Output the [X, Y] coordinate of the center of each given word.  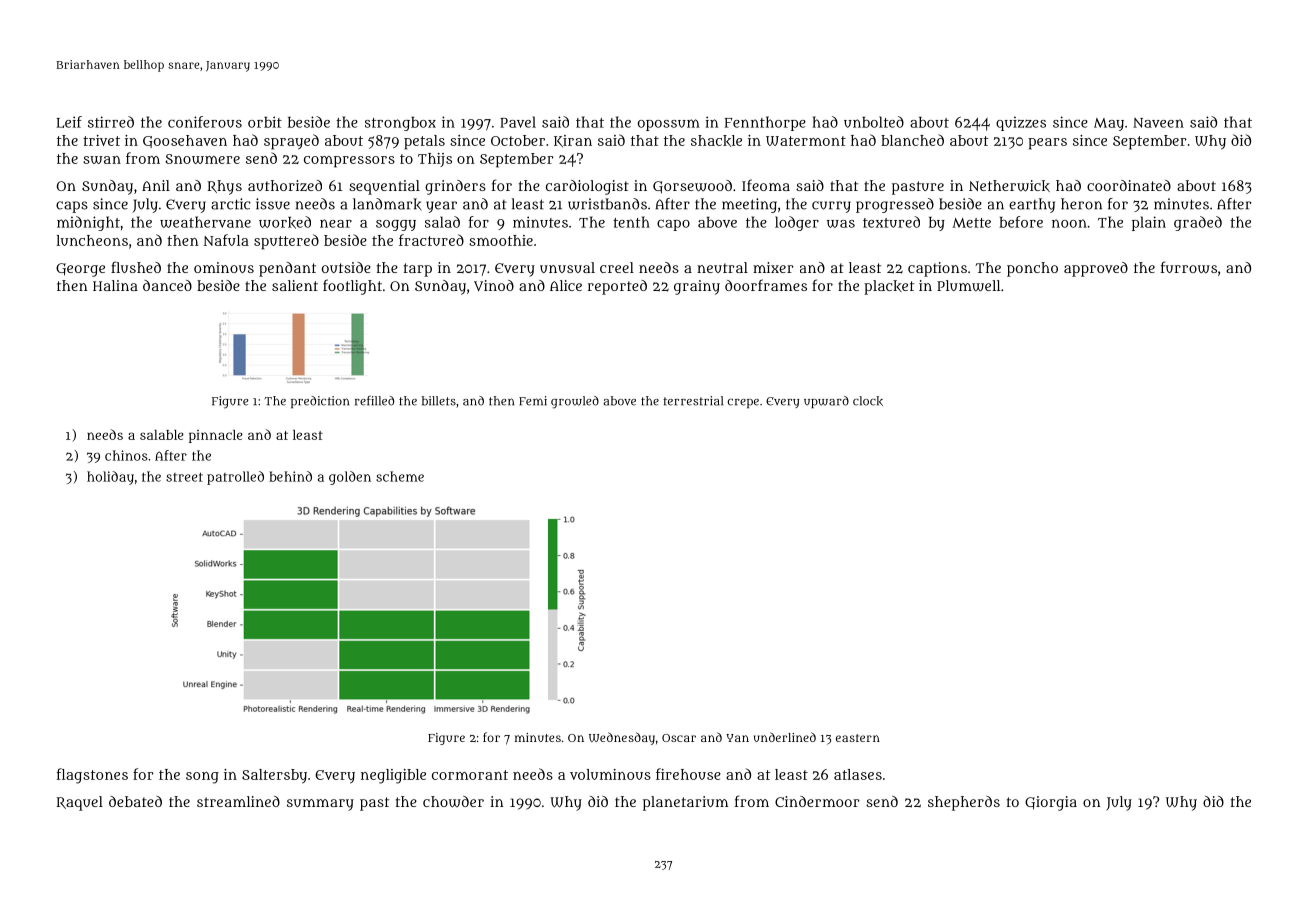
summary [320, 805]
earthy [1032, 205]
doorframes [766, 285]
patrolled [235, 478]
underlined [785, 737]
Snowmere [202, 159]
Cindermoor [817, 801]
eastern [858, 738]
